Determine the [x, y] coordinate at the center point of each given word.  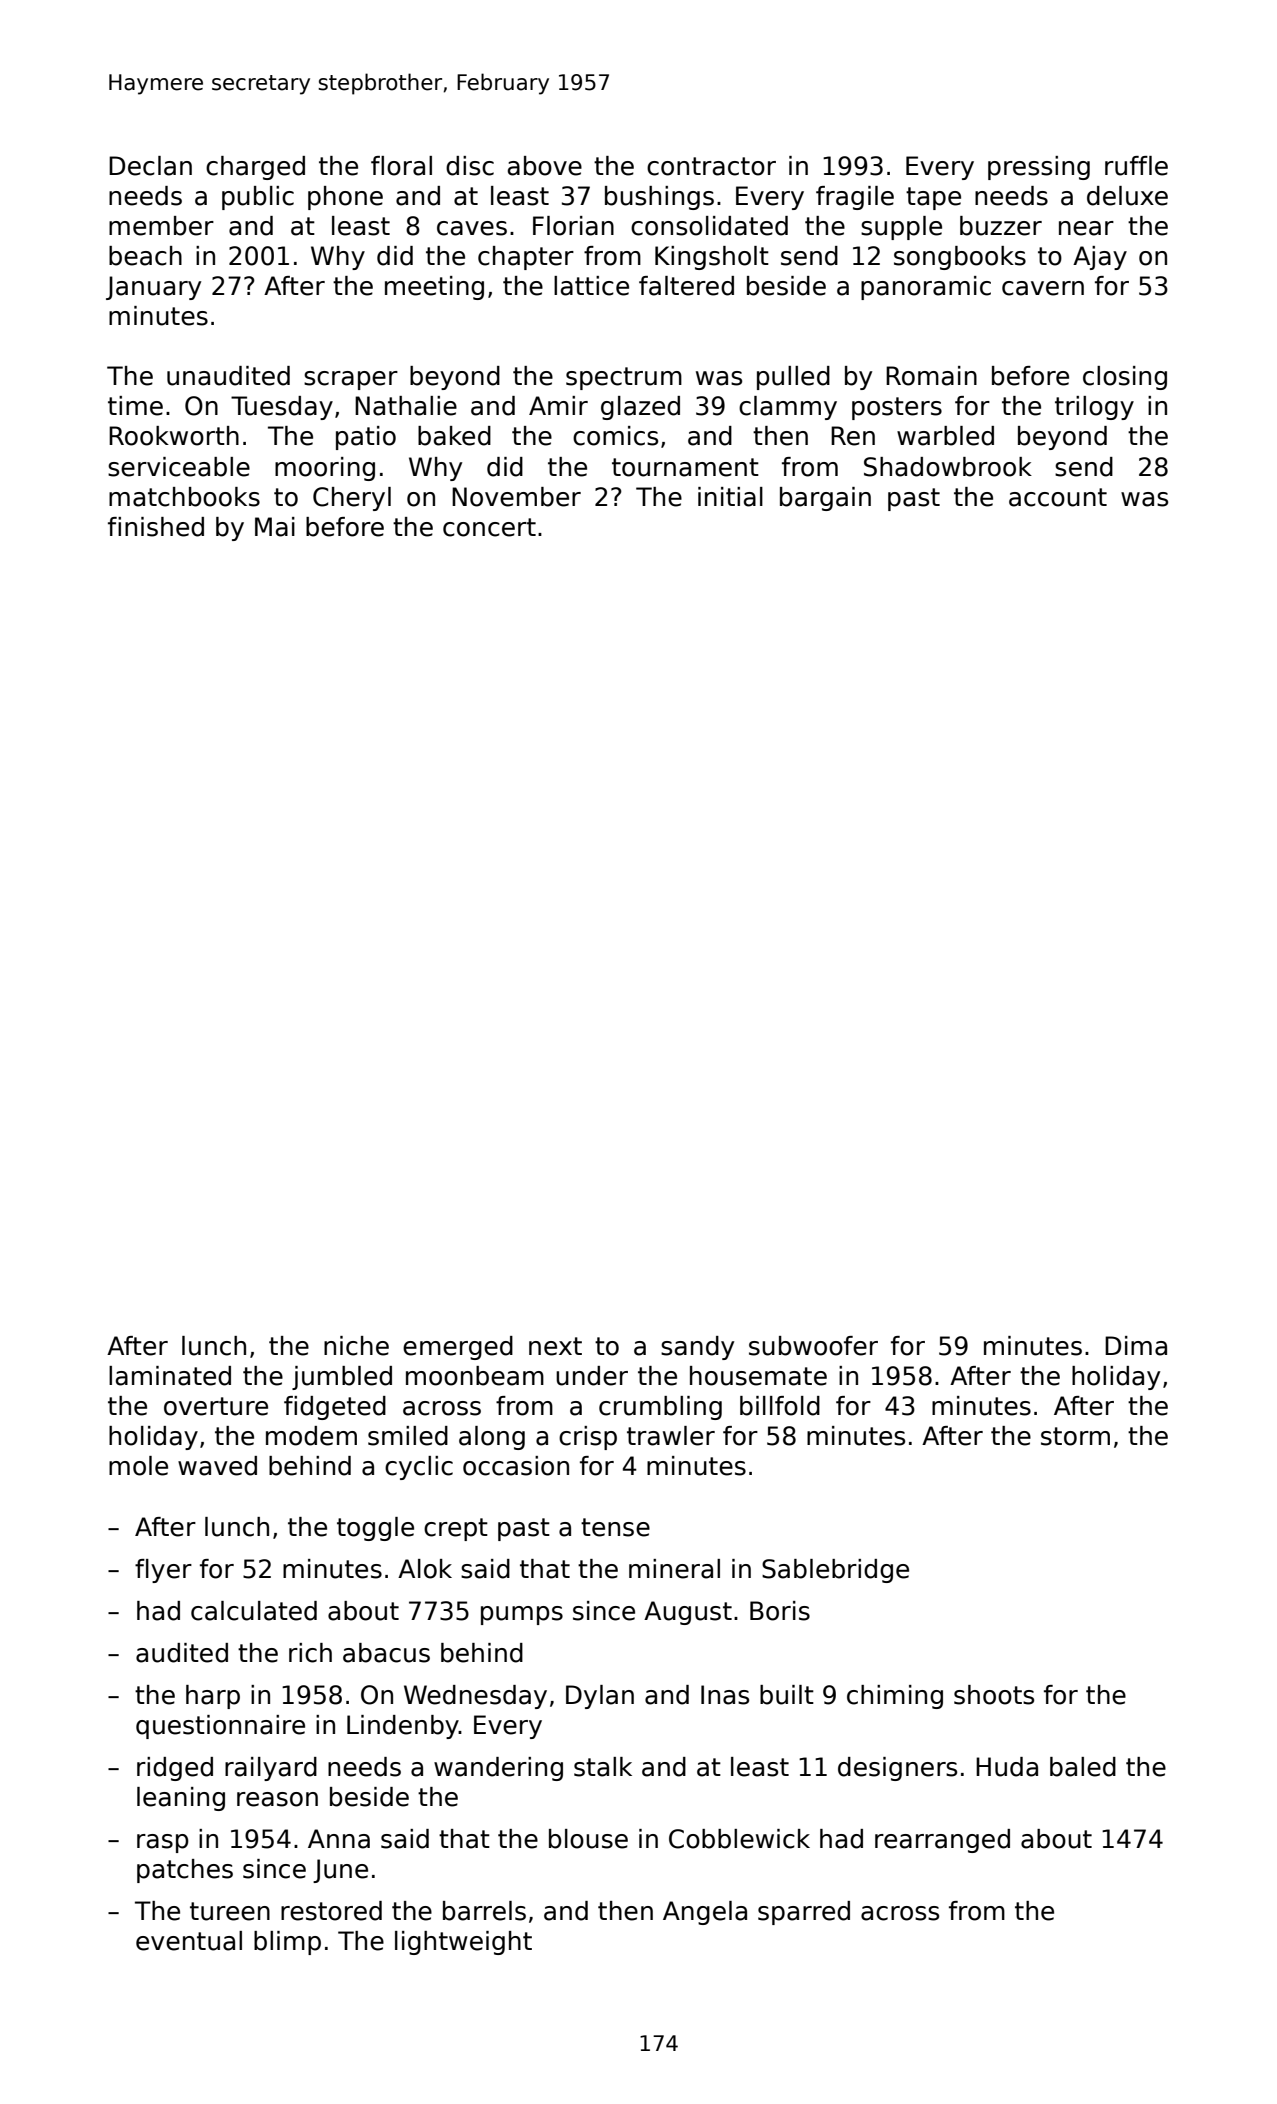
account [1058, 497]
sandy [697, 1348]
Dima [1136, 1346]
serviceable [179, 467]
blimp [287, 1943]
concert [489, 527]
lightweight [463, 1943]
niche [356, 1346]
